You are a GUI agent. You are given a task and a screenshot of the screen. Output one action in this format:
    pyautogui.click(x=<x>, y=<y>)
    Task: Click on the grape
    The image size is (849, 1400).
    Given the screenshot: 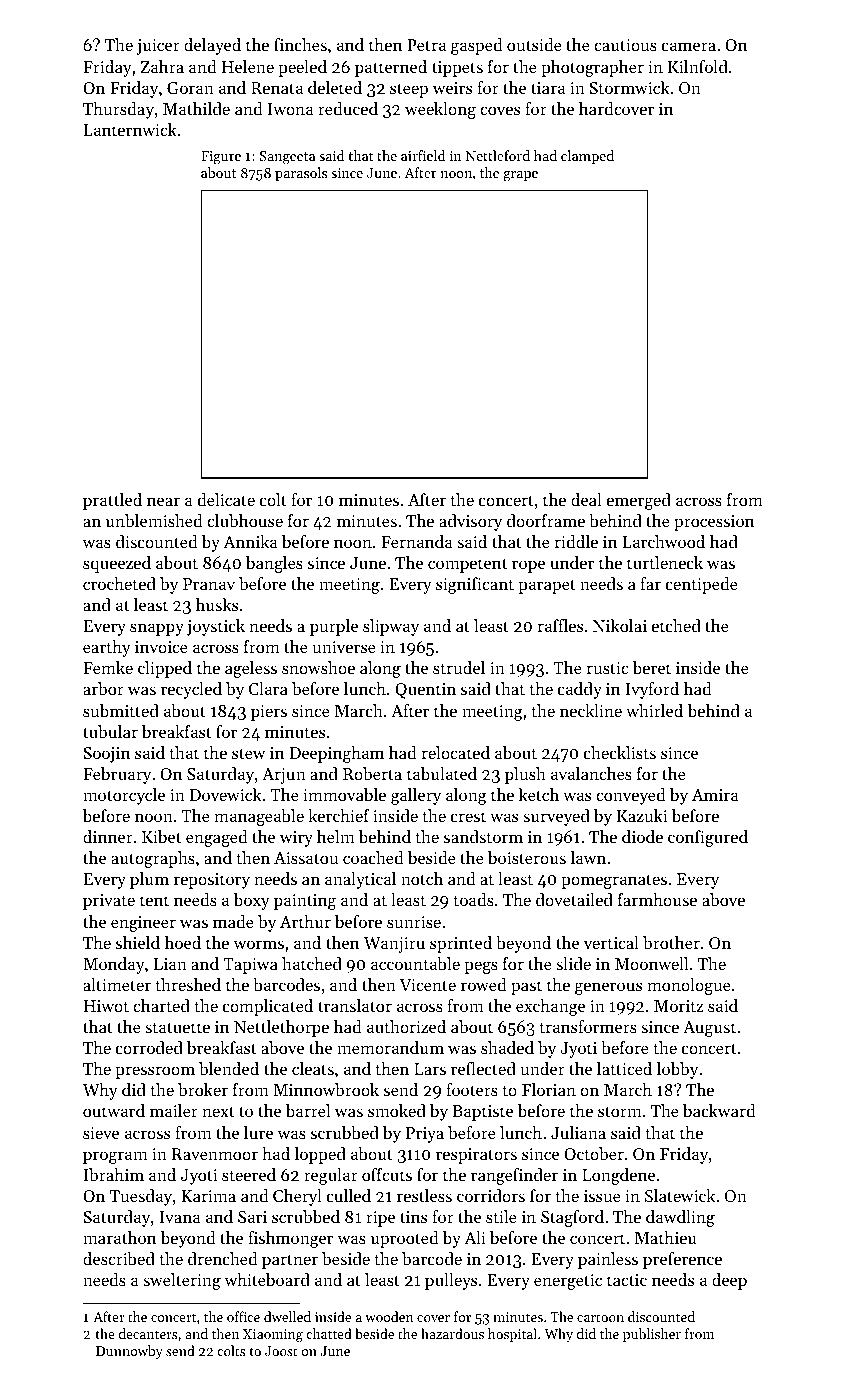 What is the action you would take?
    pyautogui.click(x=520, y=176)
